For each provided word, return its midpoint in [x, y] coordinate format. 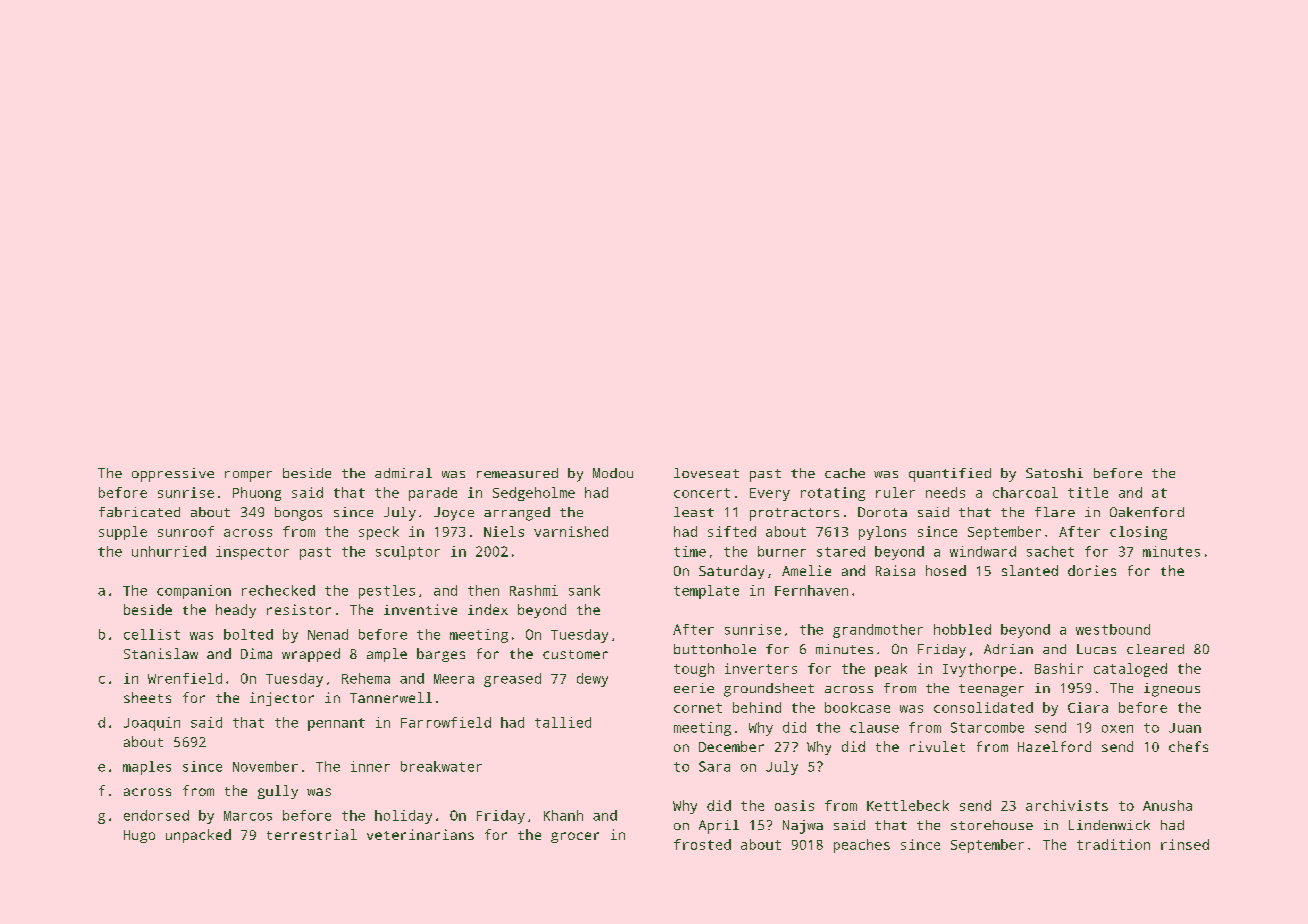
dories [1092, 570]
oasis [794, 805]
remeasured [517, 473]
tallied [563, 722]
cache [845, 473]
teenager [991, 690]
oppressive [173, 475]
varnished [571, 531]
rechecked [278, 590]
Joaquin [152, 724]
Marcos [248, 816]
